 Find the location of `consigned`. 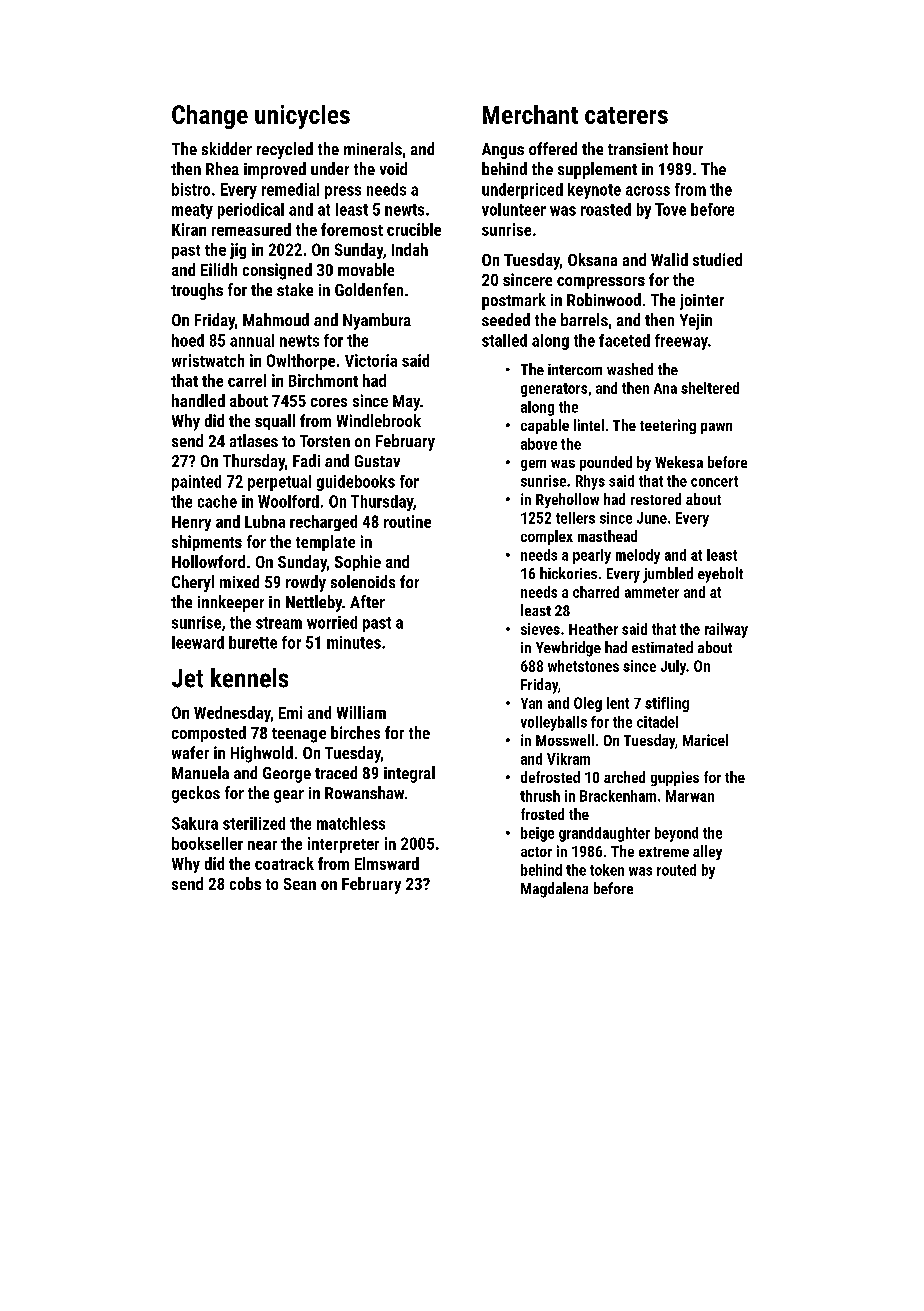

consigned is located at coordinates (277, 271).
